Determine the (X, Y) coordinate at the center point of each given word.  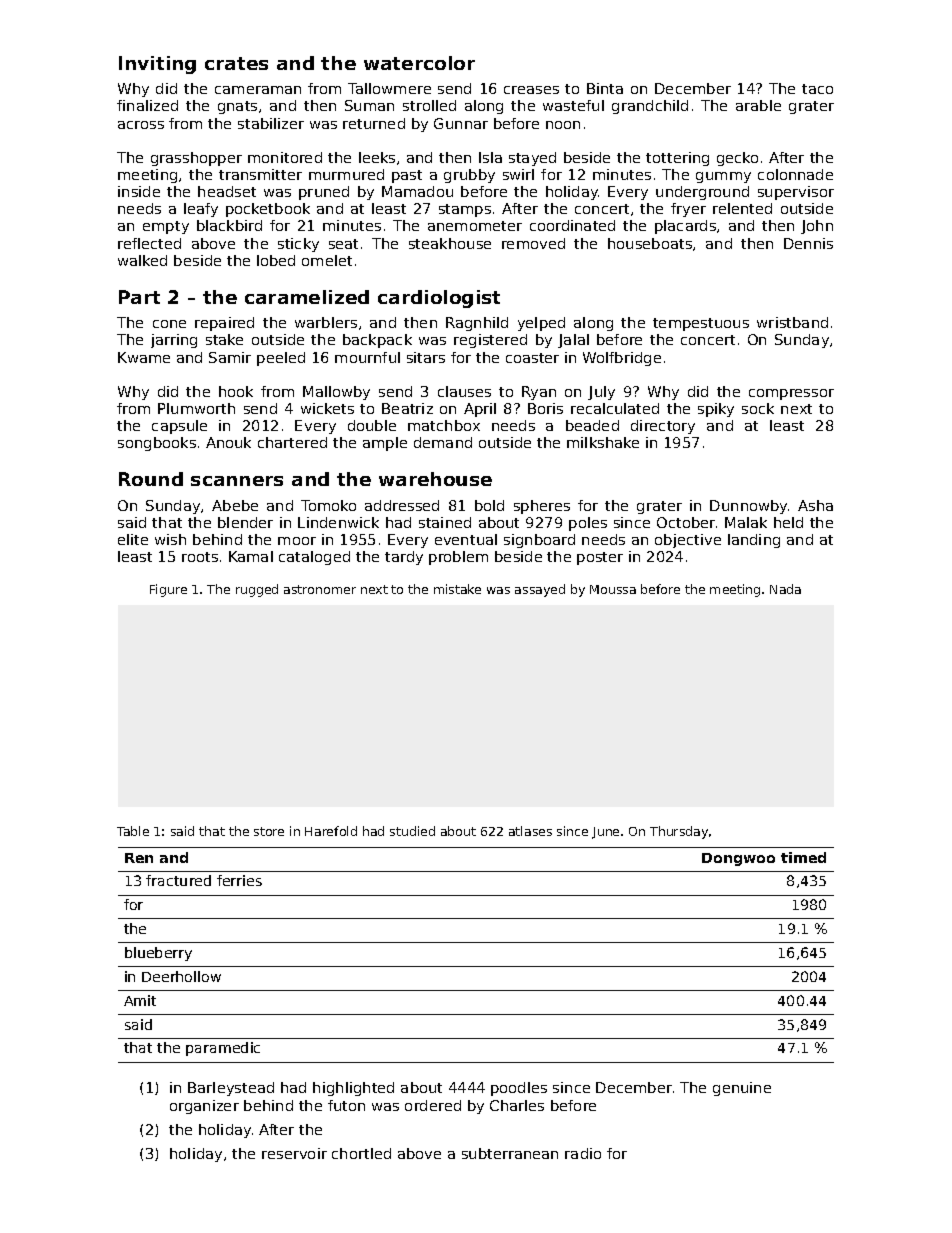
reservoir (294, 1153)
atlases (530, 831)
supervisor (796, 193)
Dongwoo (738, 859)
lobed (276, 260)
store (269, 831)
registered (490, 341)
